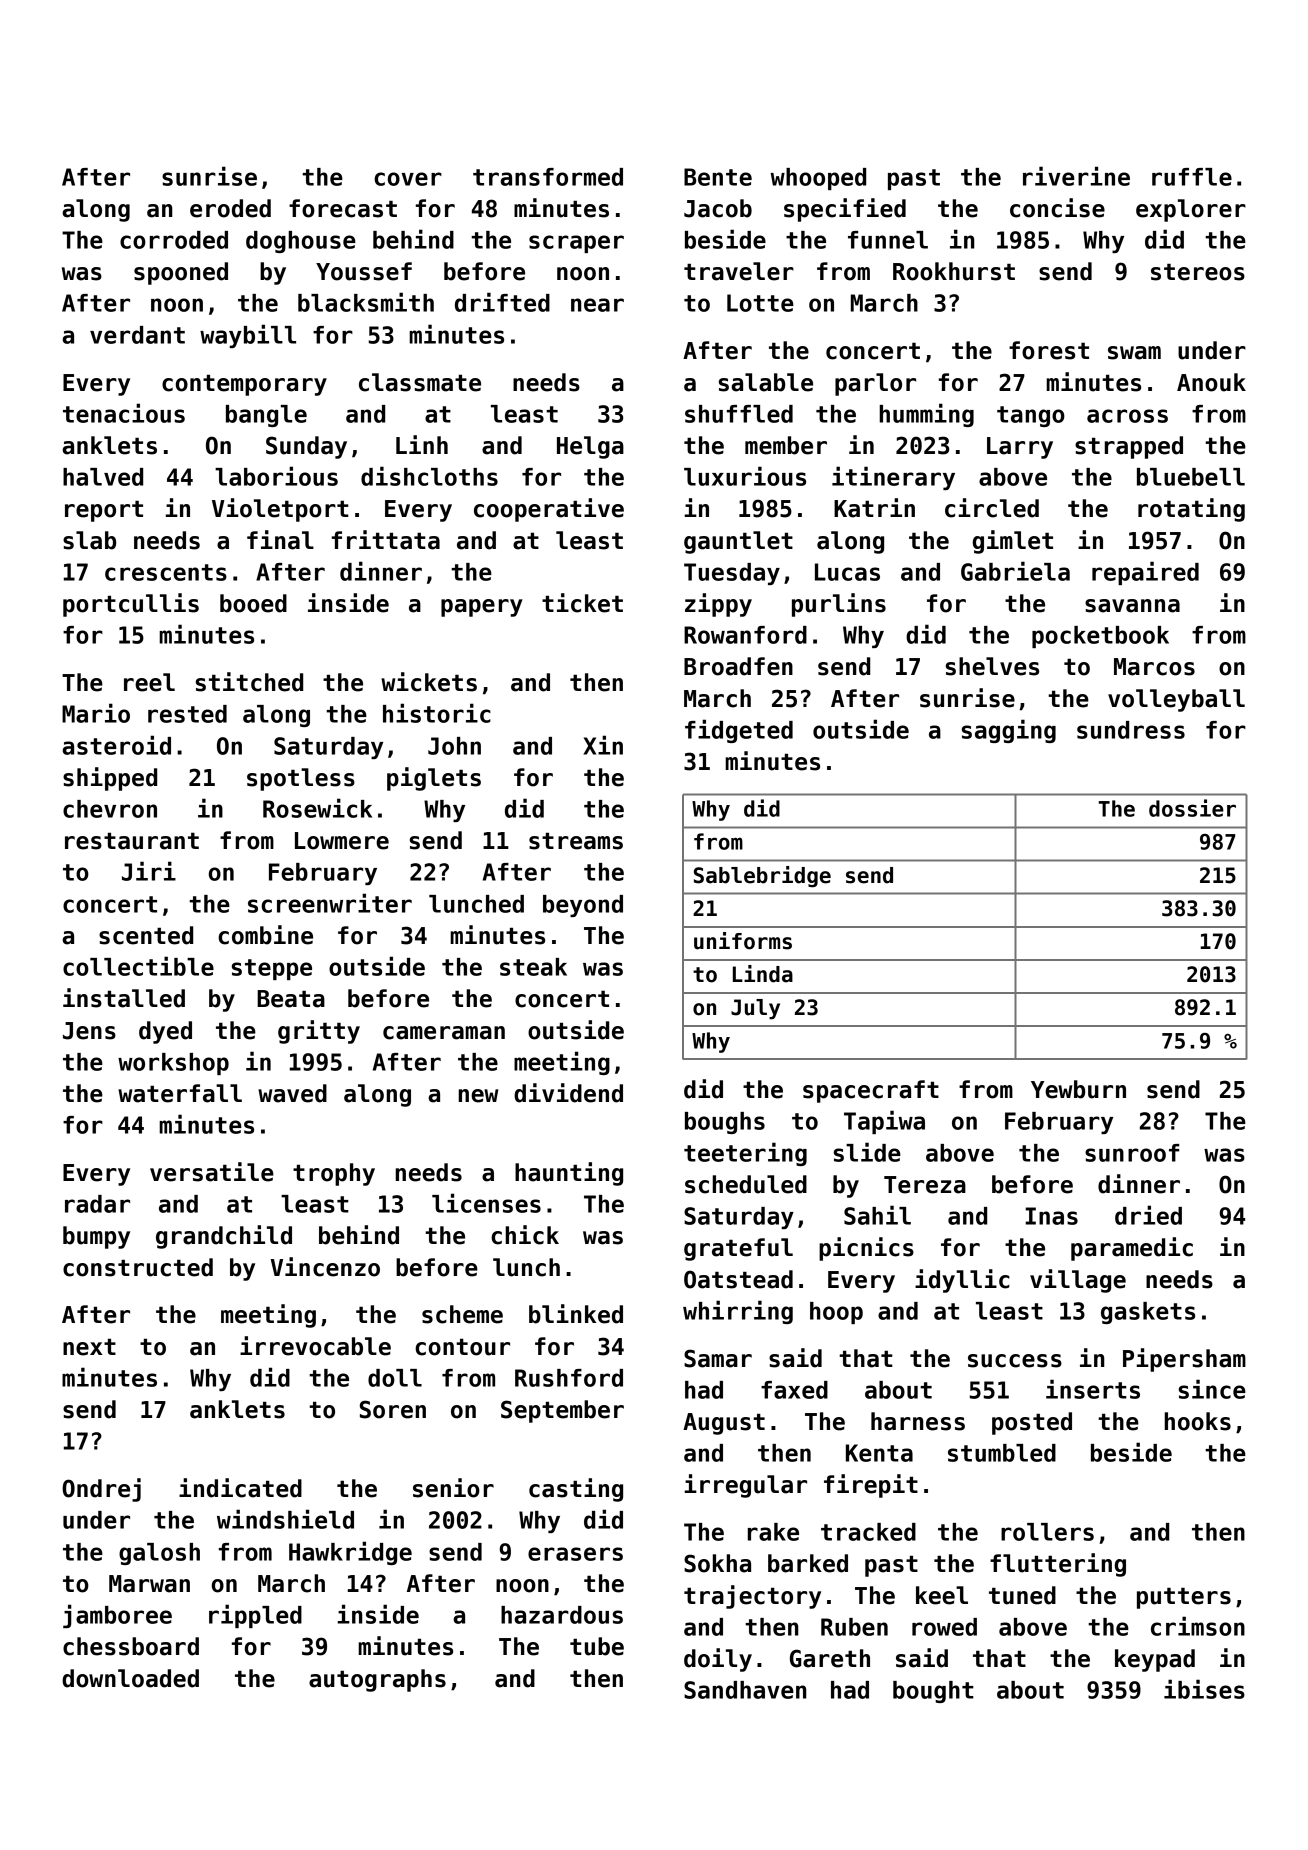 The image size is (1308, 1850). What do you see at coordinates (1076, 176) in the image?
I see `riverine` at bounding box center [1076, 176].
